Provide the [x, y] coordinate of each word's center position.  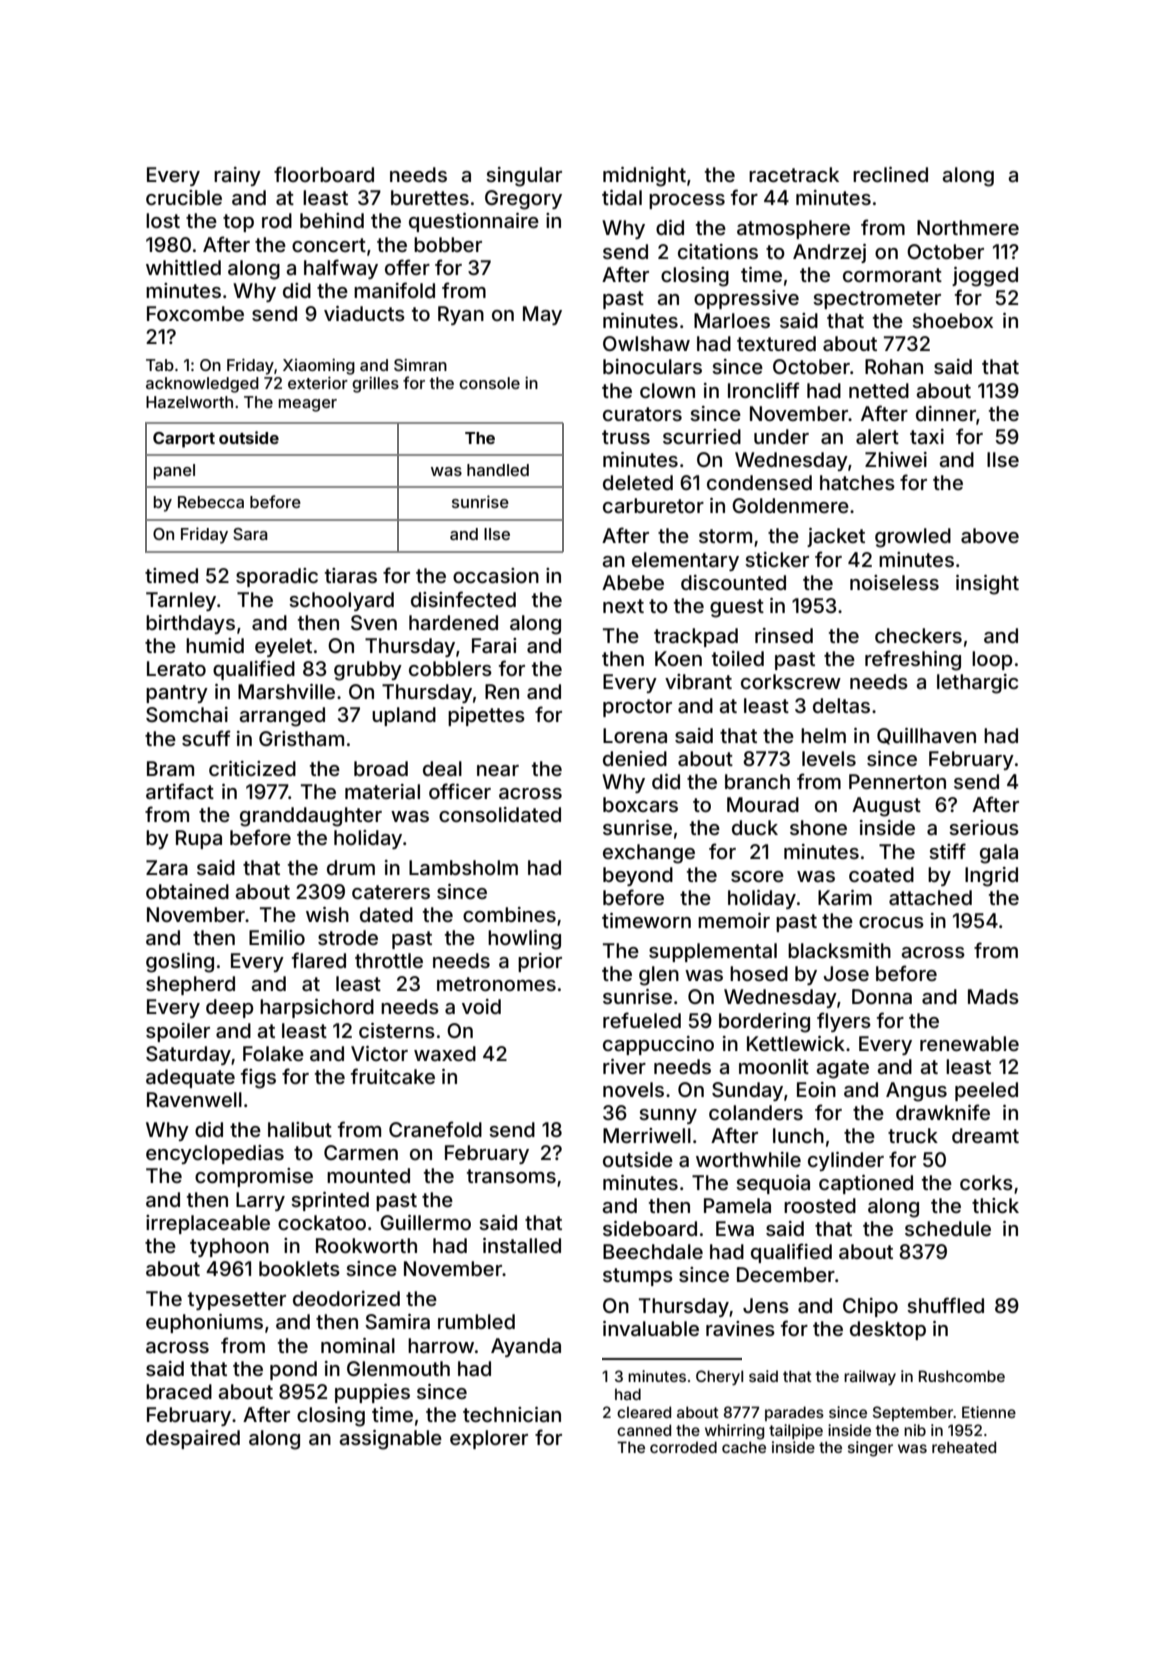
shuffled [945, 1305]
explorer [489, 1439]
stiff [947, 851]
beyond [638, 876]
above [990, 535]
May [542, 315]
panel [174, 472]
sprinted [330, 1201]
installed [522, 1245]
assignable [390, 1440]
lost [163, 220]
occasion [496, 575]
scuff [206, 738]
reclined [890, 174]
